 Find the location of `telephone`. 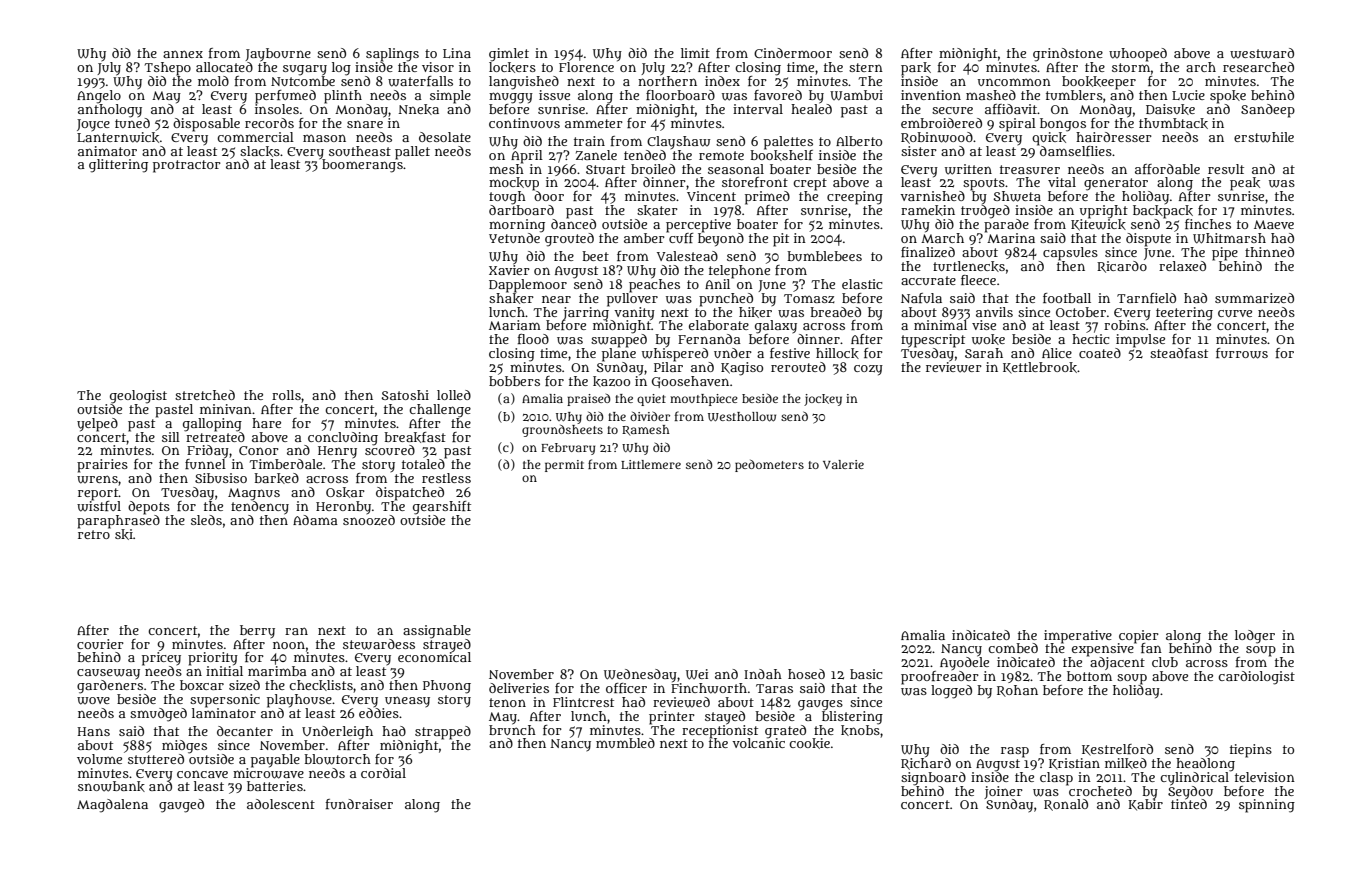

telephone is located at coordinates (739, 271).
